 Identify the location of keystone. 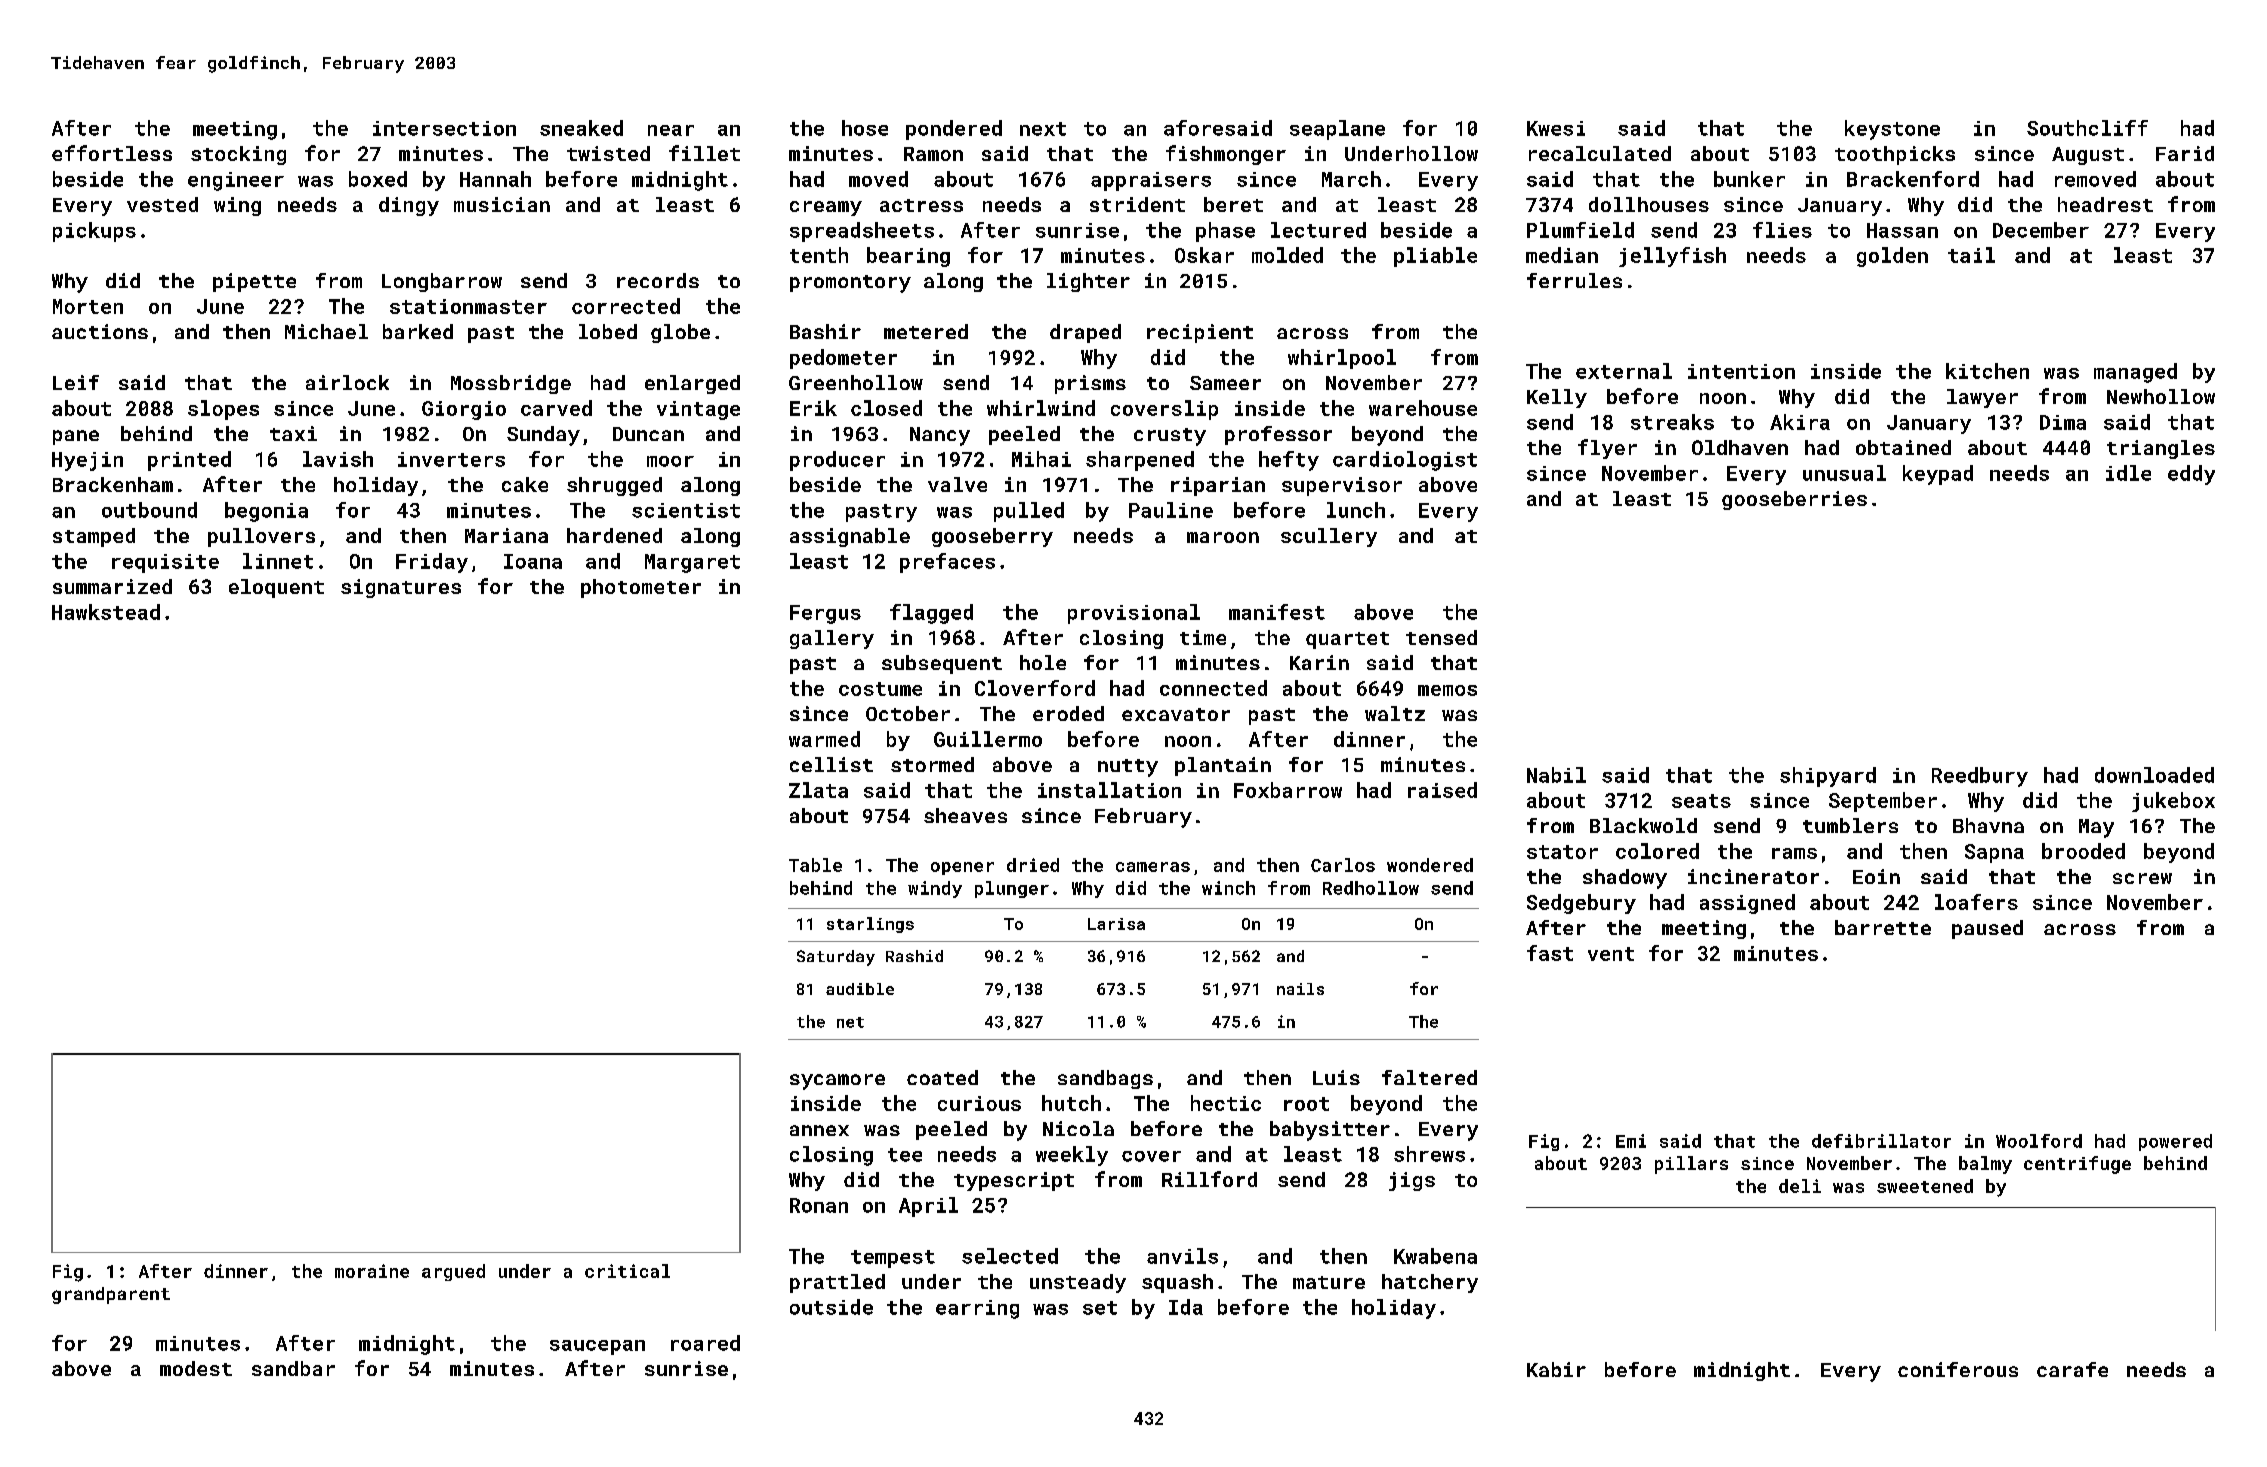
(1892, 130).
